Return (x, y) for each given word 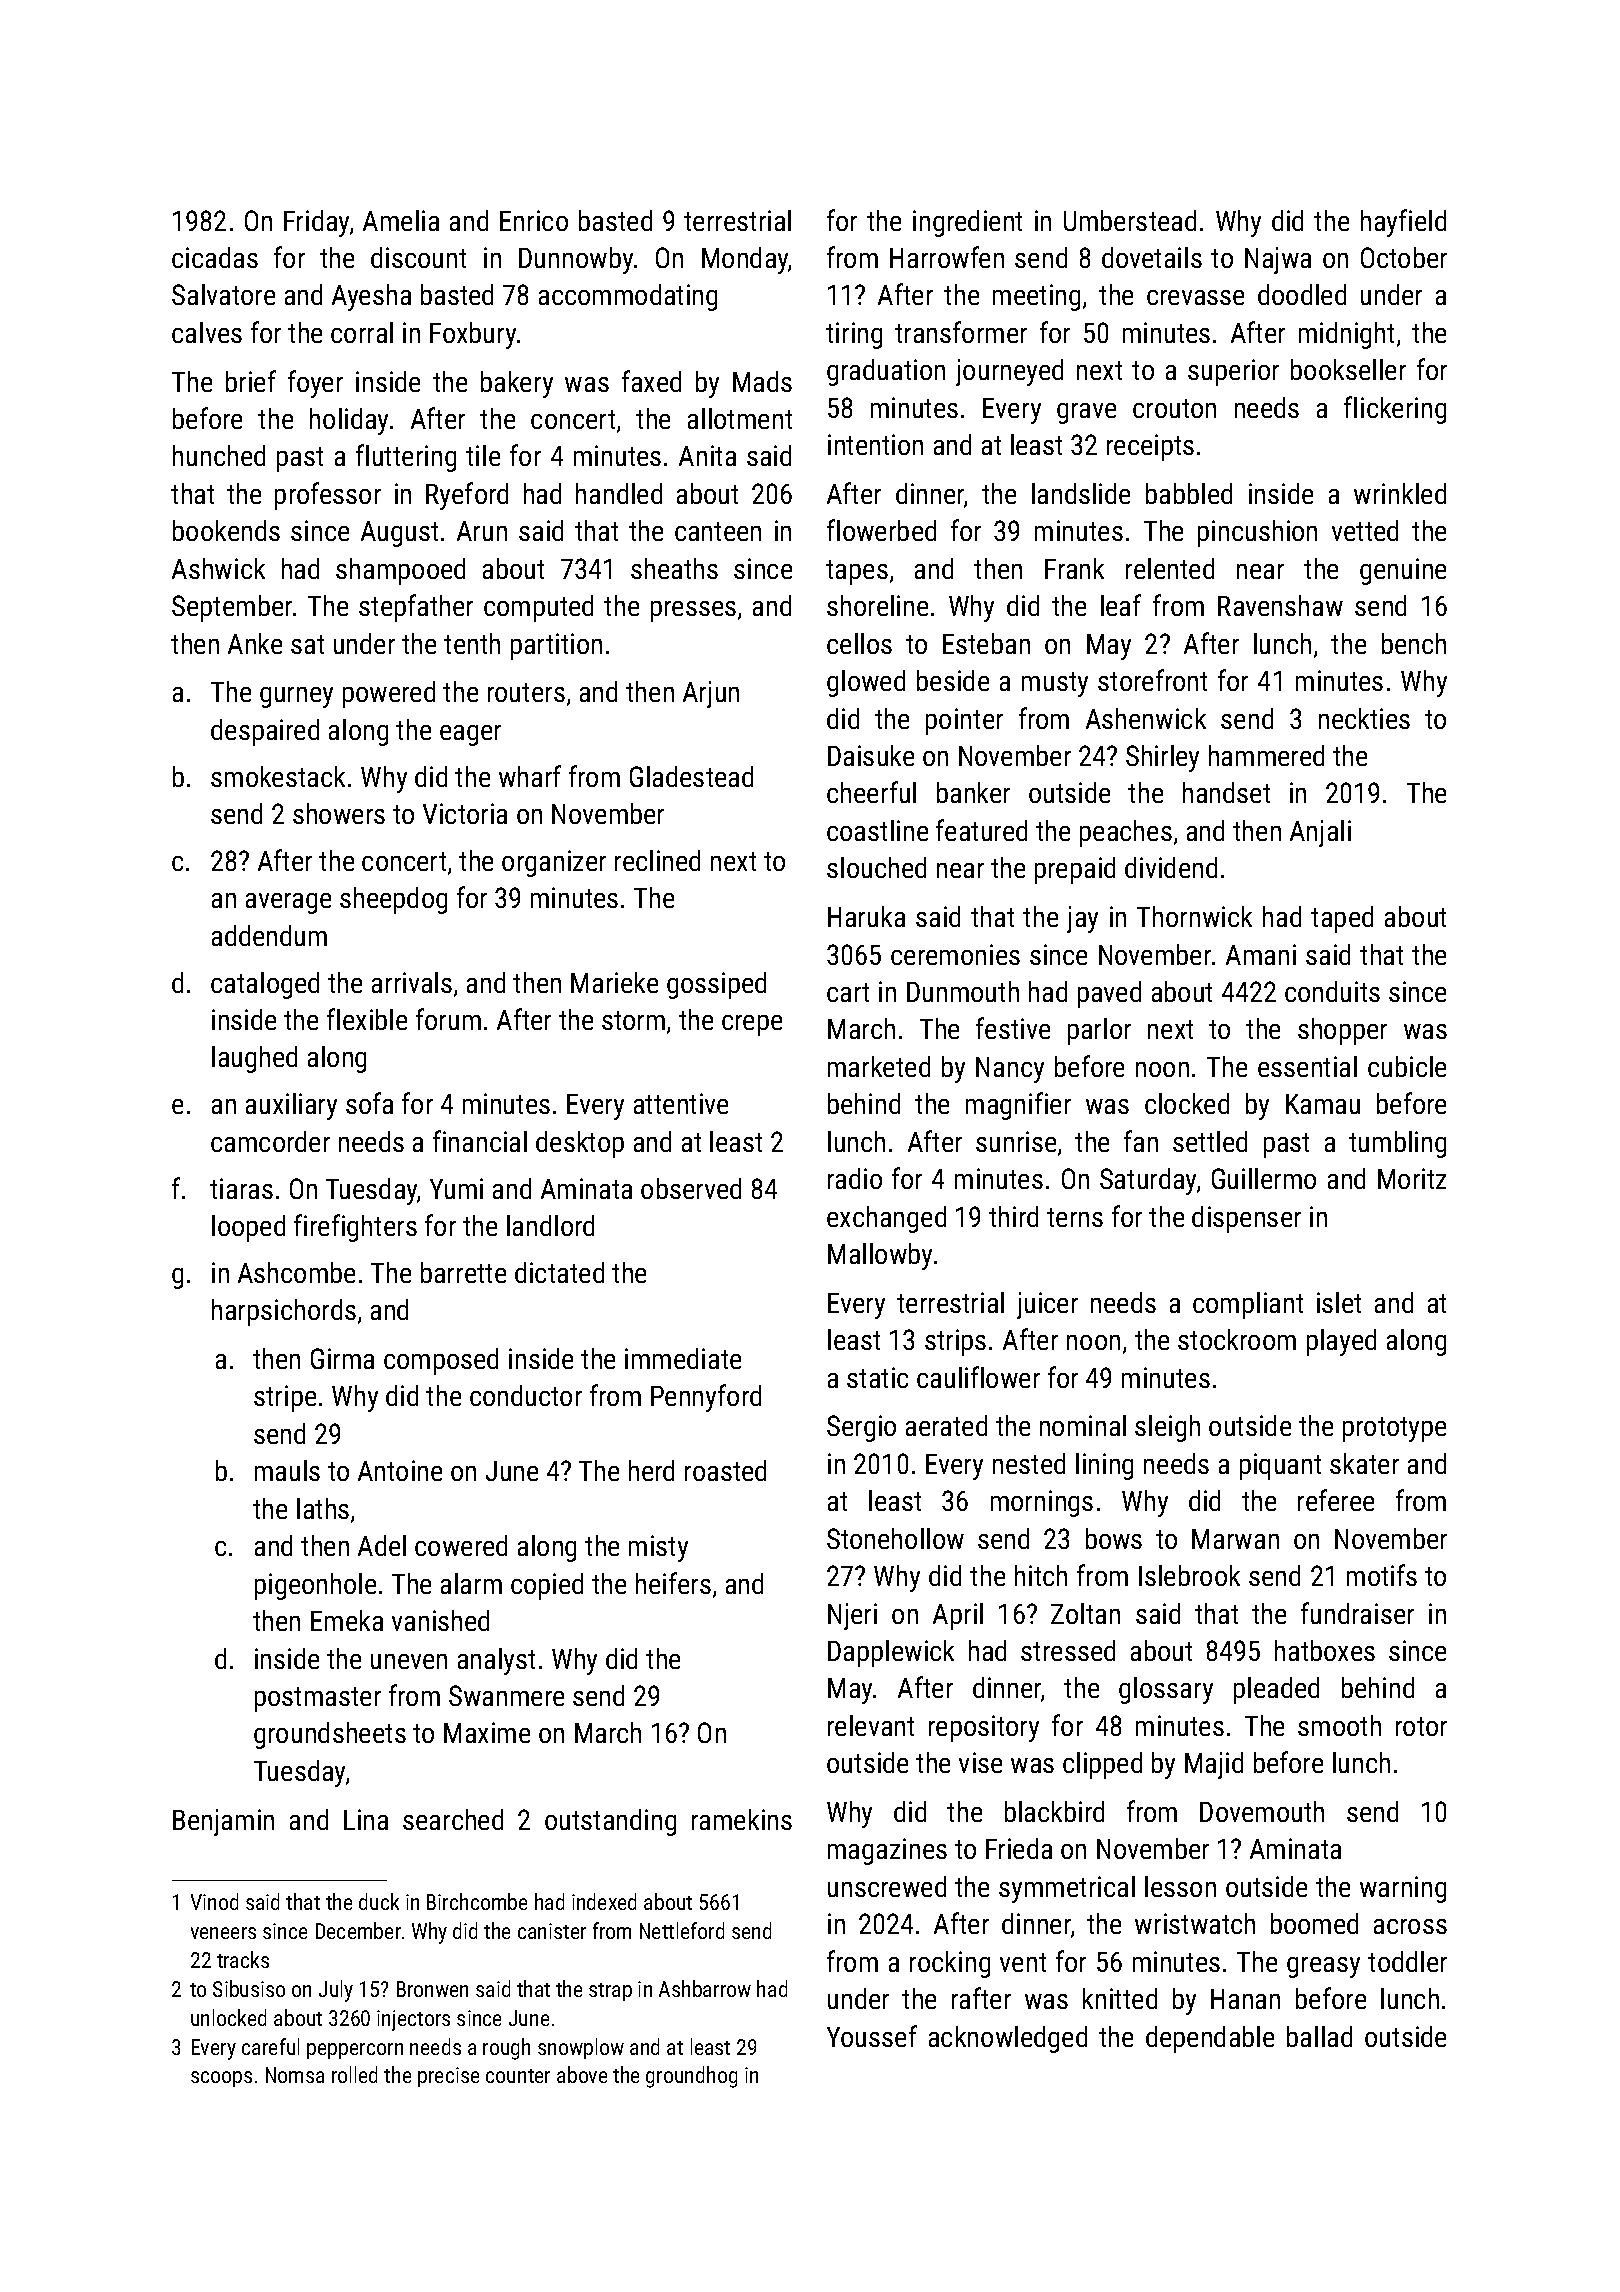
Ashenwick (1146, 718)
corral (362, 332)
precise (448, 2077)
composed (441, 1361)
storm (633, 1020)
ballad (1319, 2036)
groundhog (691, 2077)
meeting (1036, 297)
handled (619, 493)
